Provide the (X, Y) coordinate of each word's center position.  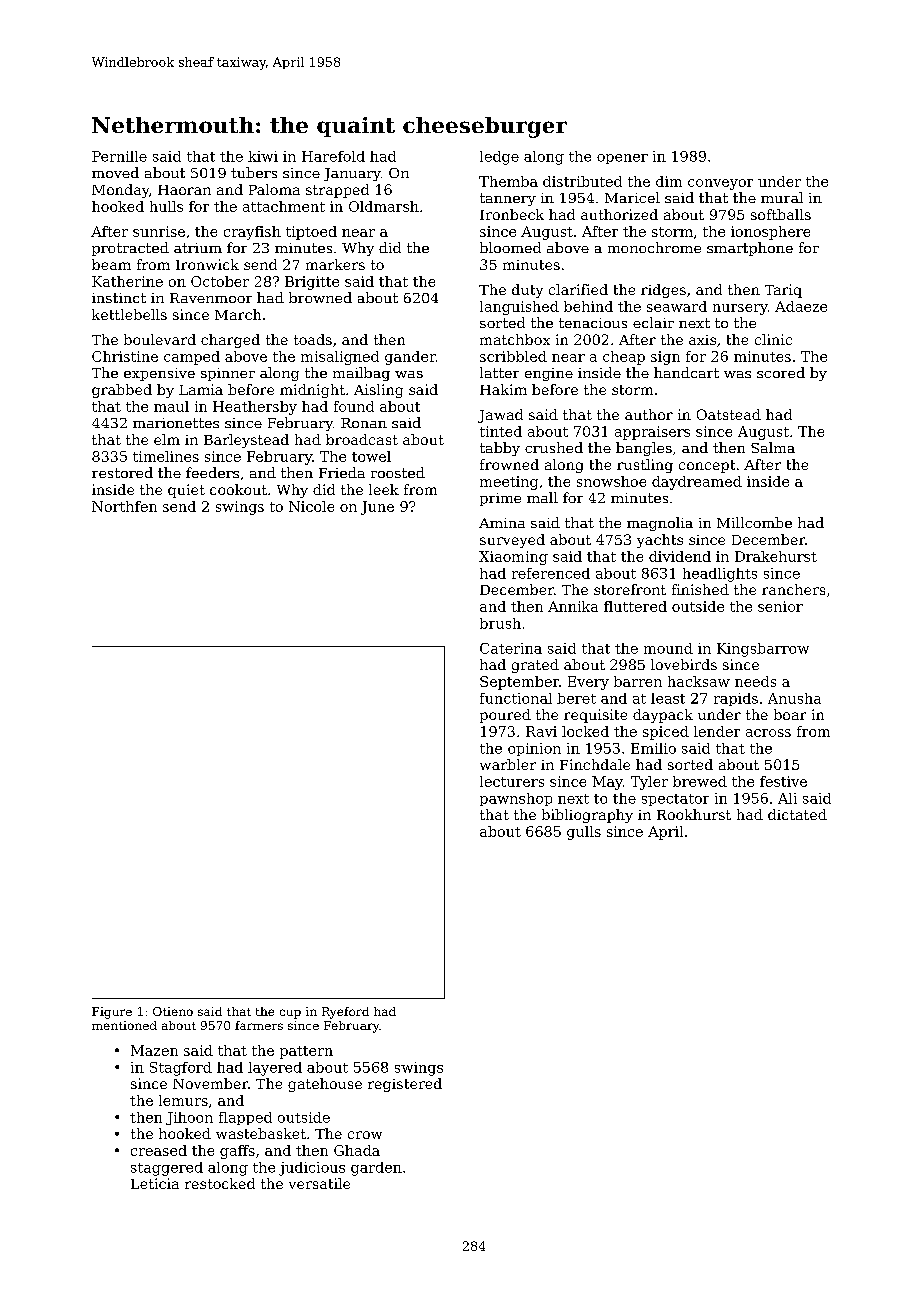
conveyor (720, 184)
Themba (508, 181)
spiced (666, 733)
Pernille (119, 156)
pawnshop (516, 799)
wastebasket (261, 1133)
